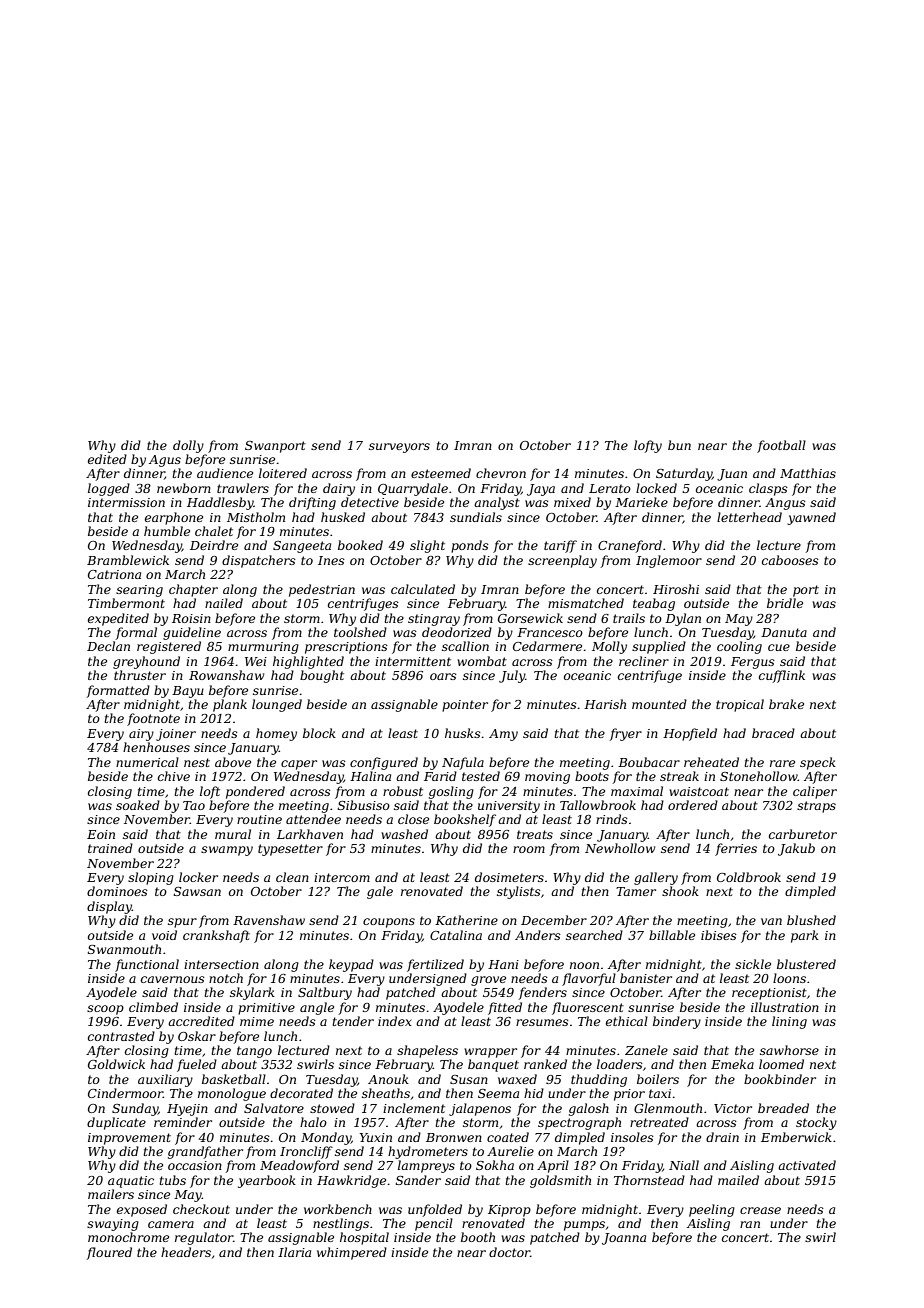 This screenshot has height=1308, width=924. What do you see at coordinates (535, 834) in the screenshot?
I see `treats` at bounding box center [535, 834].
